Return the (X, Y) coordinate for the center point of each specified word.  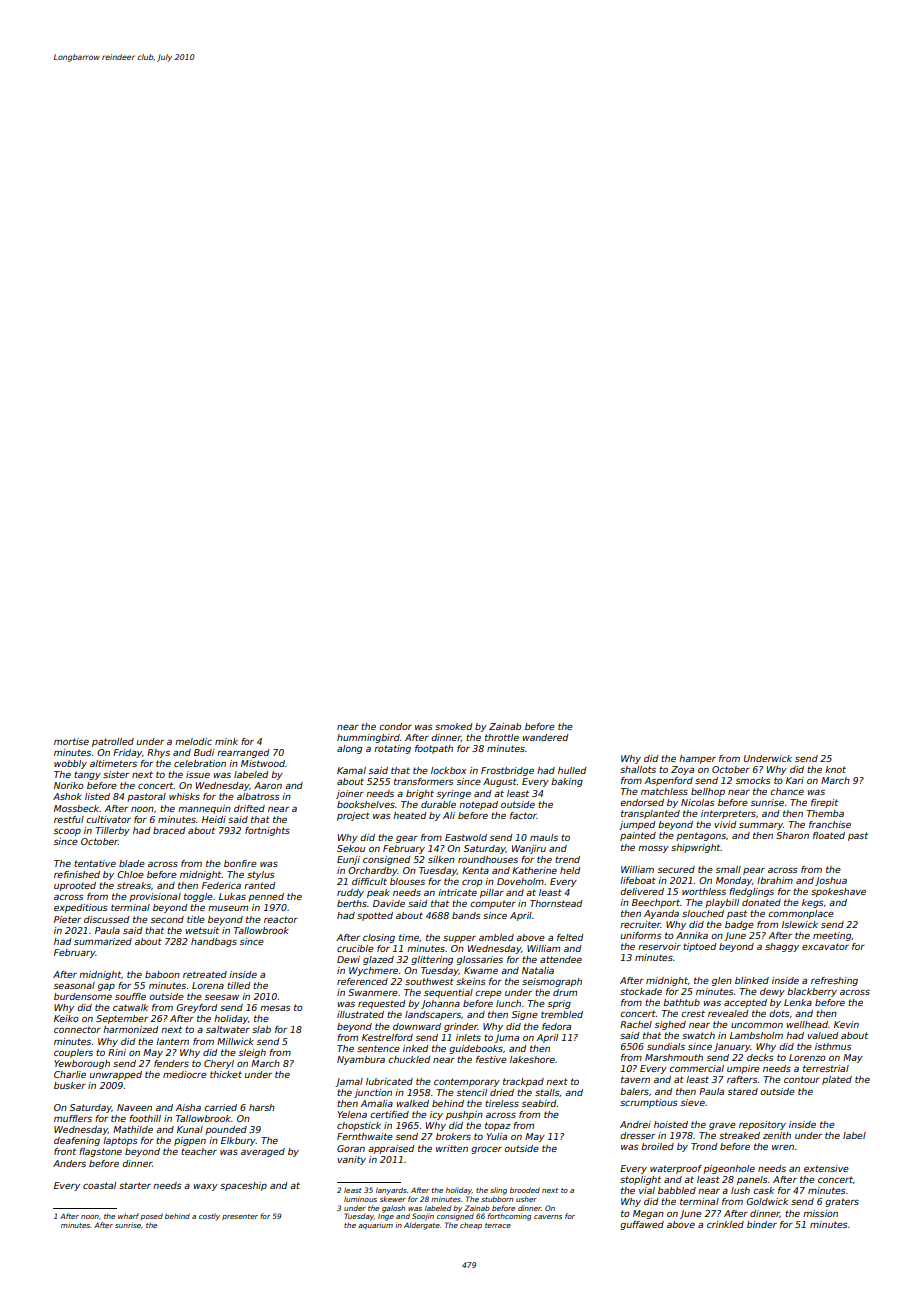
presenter (240, 1217)
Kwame (481, 970)
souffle (130, 996)
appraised (391, 1149)
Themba (825, 813)
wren (783, 1147)
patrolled (113, 742)
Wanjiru (529, 849)
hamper (697, 759)
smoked (454, 726)
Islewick (800, 924)
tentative (95, 863)
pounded (226, 1130)
